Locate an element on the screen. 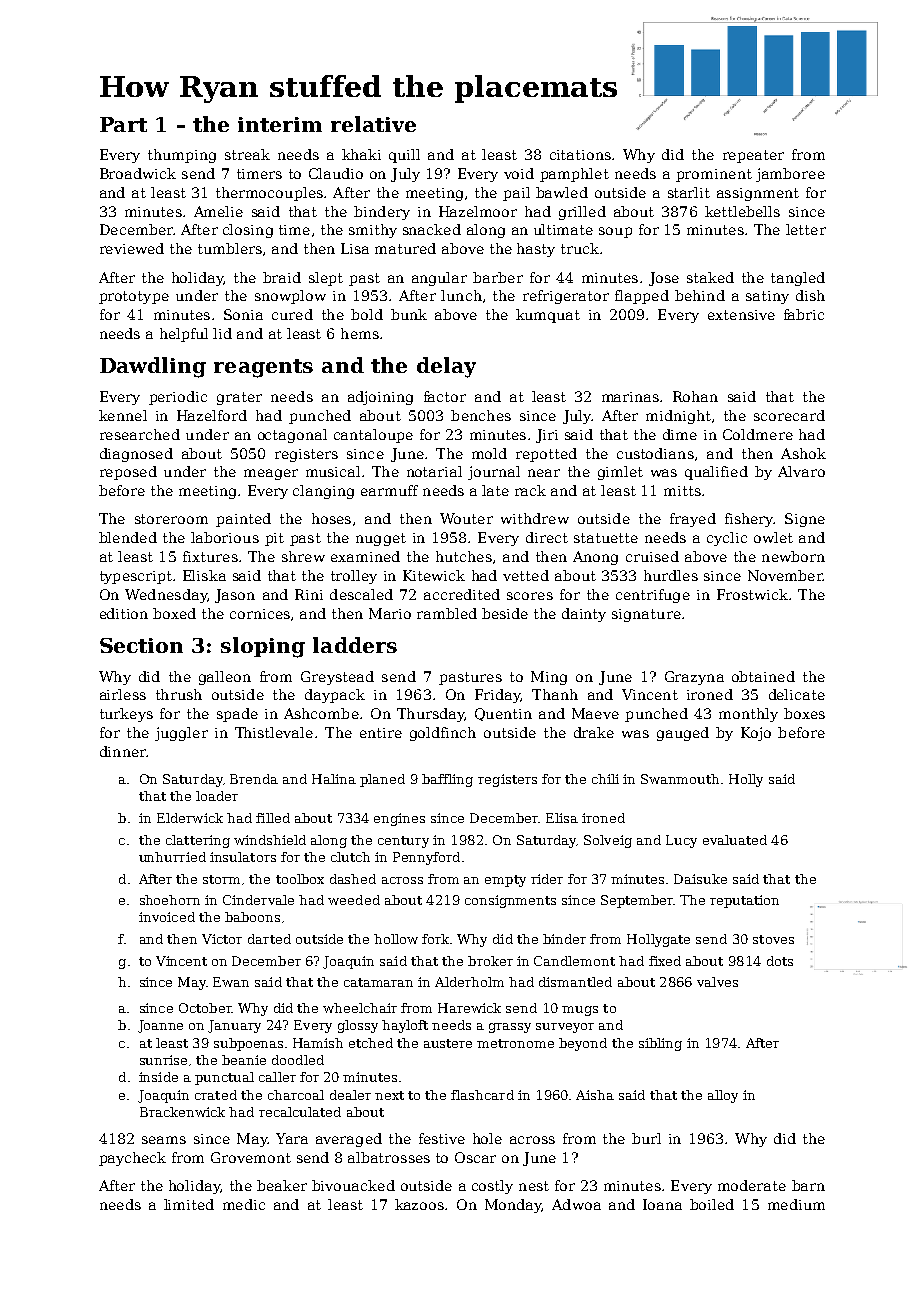 The width and height of the screenshot is (924, 1308). interim is located at coordinates (280, 124).
